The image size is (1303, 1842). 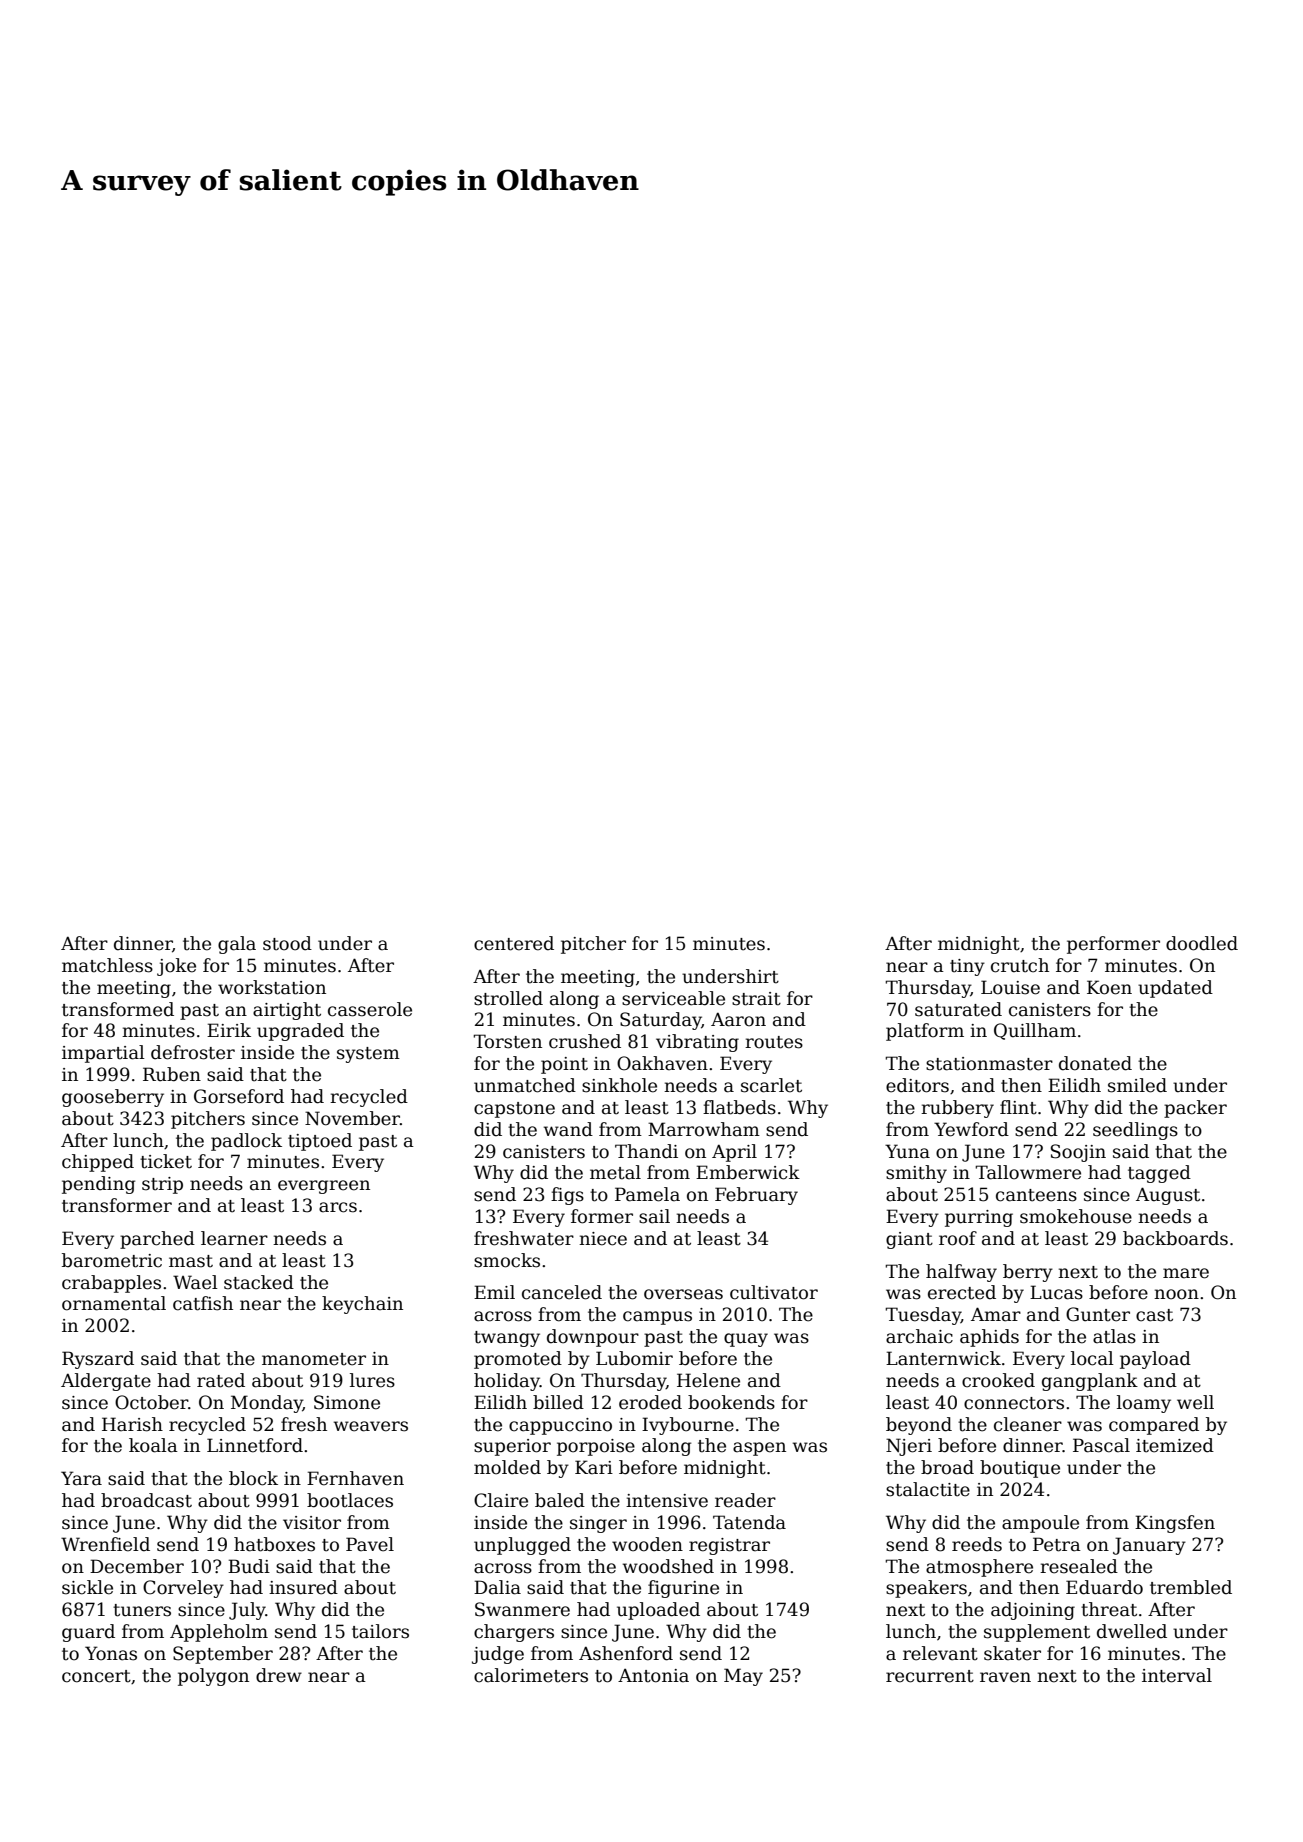 I want to click on centered, so click(x=514, y=943).
